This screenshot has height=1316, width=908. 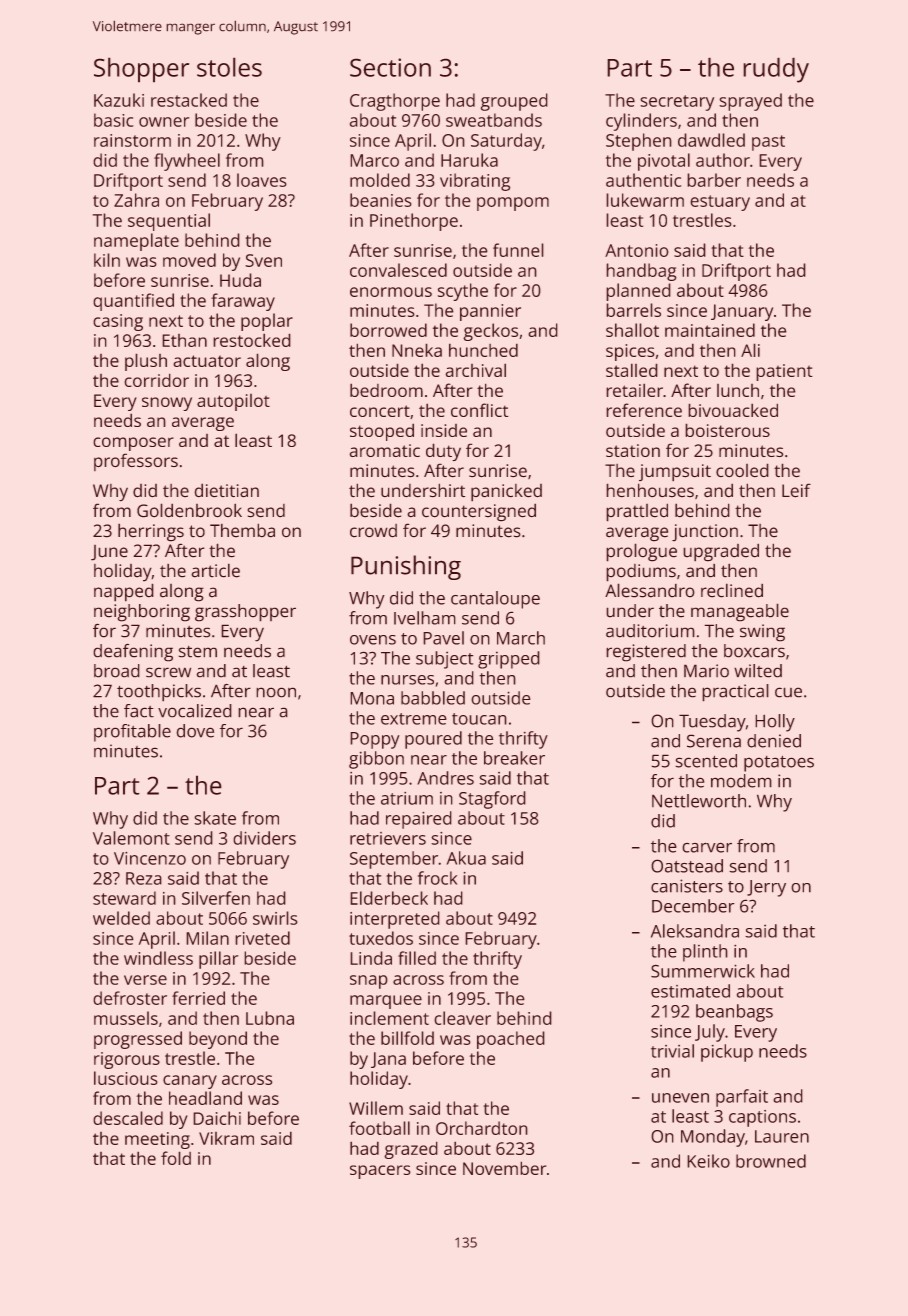 I want to click on Stagford, so click(x=492, y=800).
